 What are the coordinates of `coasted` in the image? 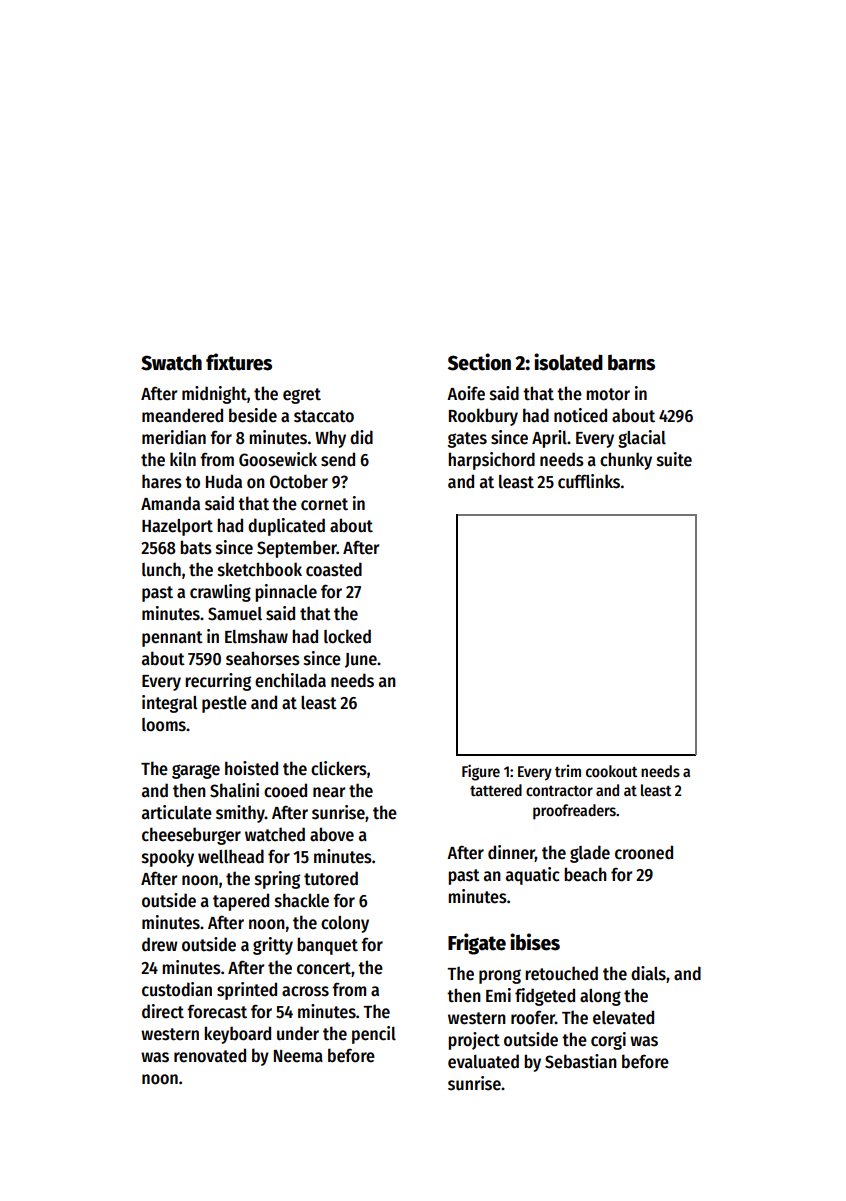 It's located at (334, 569).
